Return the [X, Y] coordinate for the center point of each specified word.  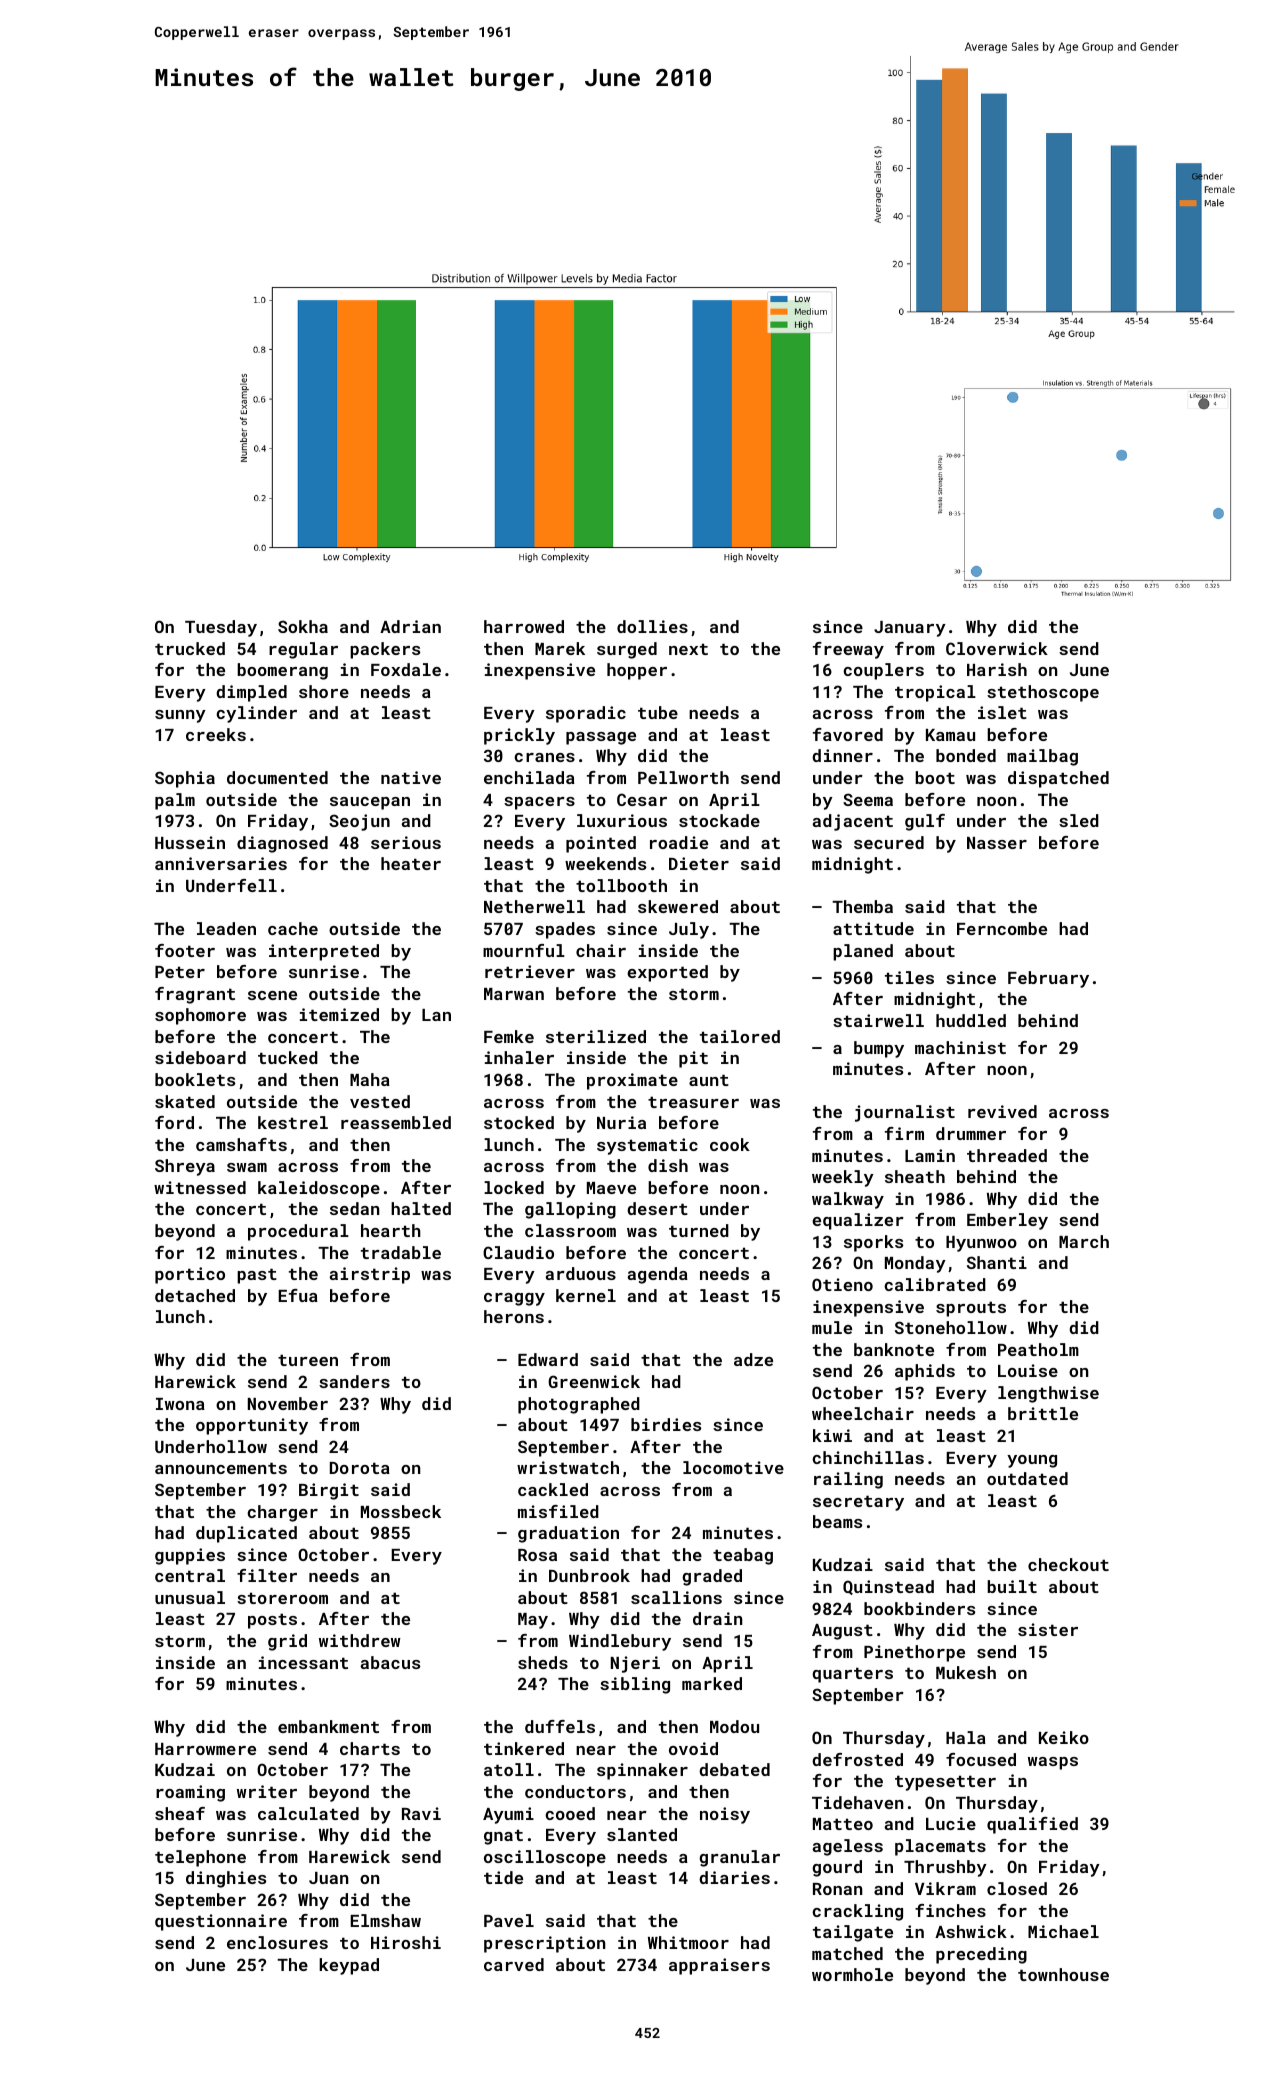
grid [287, 1642]
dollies [652, 626]
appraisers [719, 1966]
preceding [981, 1955]
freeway [848, 650]
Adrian [410, 626]
